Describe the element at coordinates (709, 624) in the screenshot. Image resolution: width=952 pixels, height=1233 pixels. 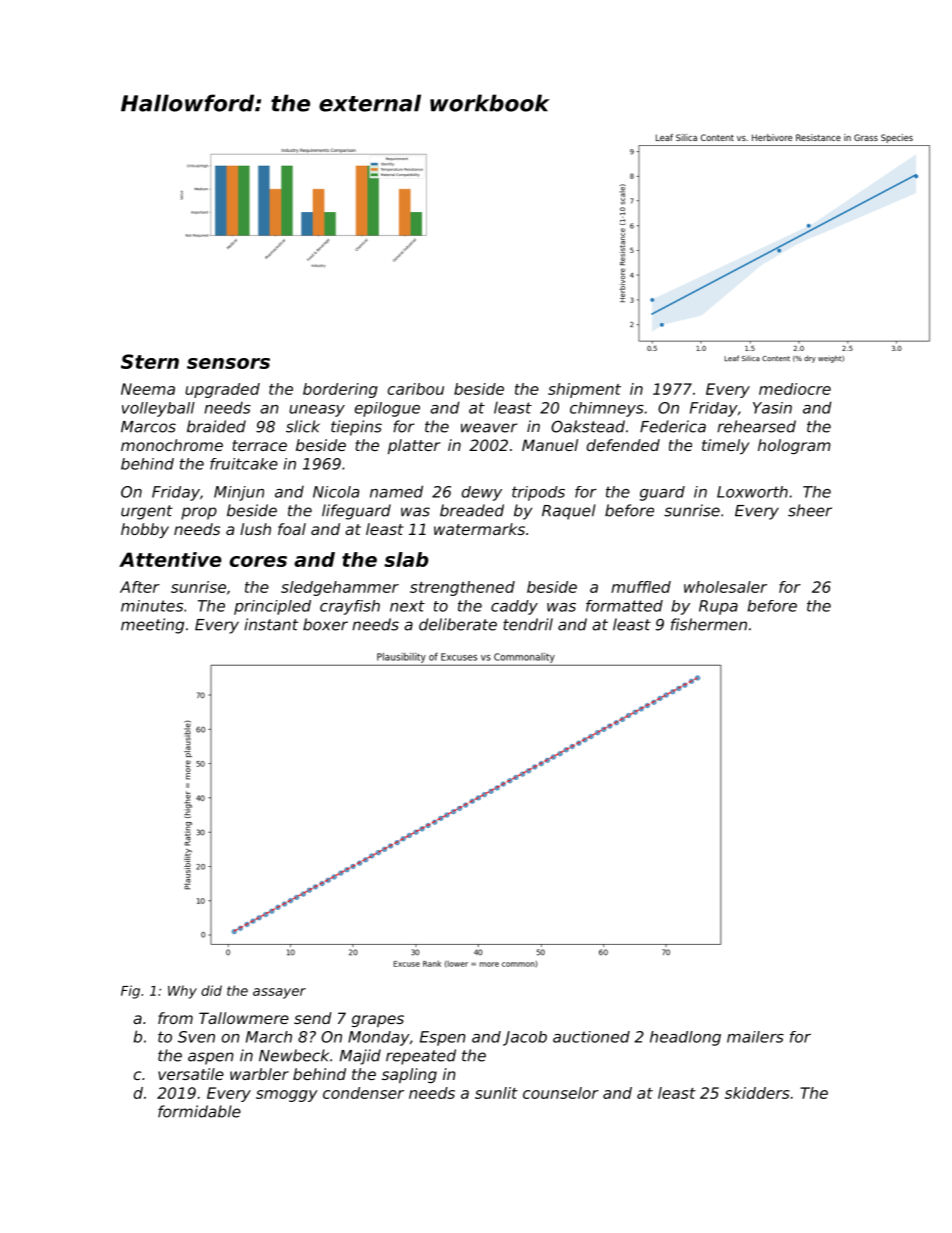
I see `fishermen` at that location.
